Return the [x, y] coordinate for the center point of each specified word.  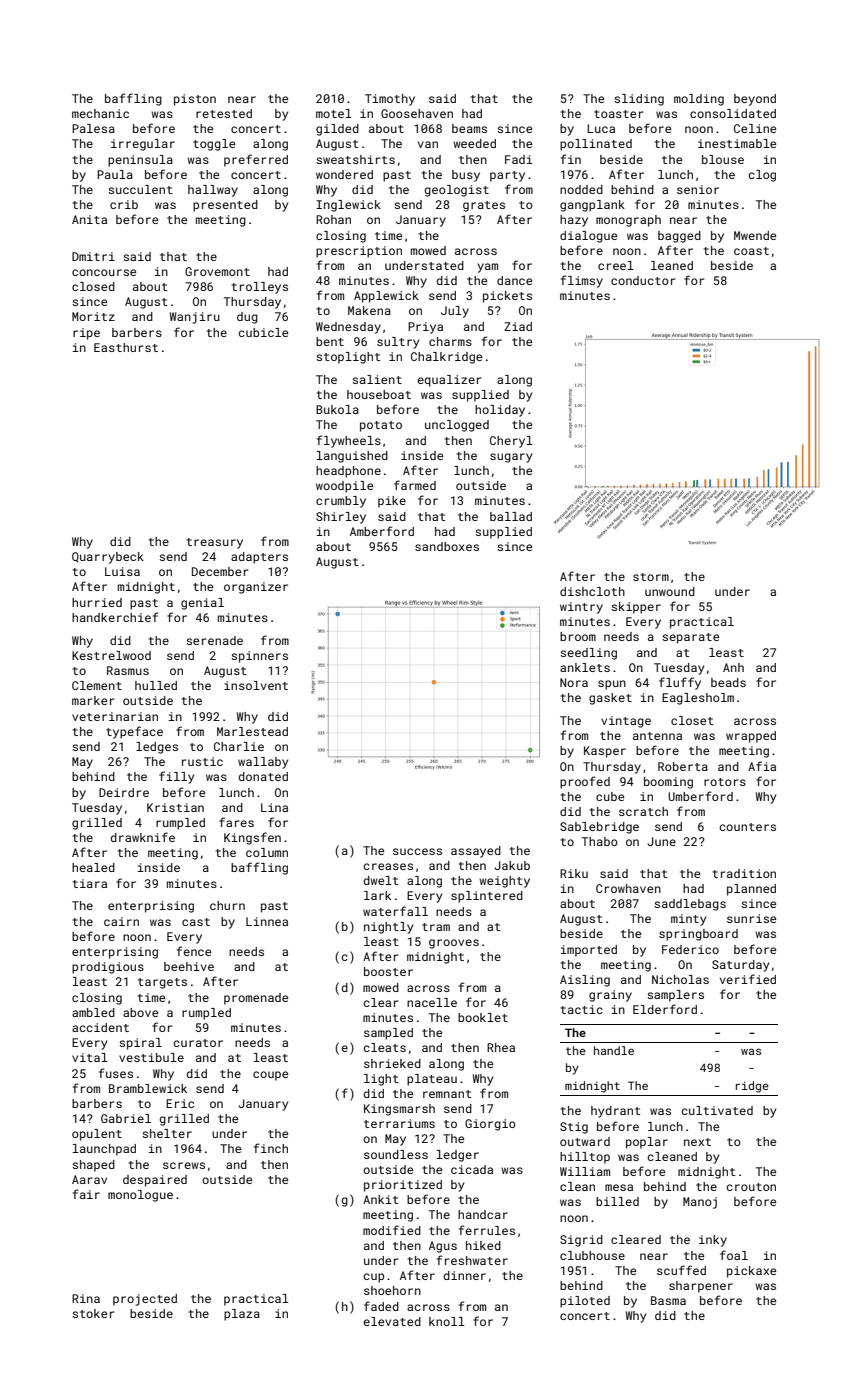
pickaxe [751, 1272]
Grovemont [217, 271]
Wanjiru [195, 318]
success [417, 851]
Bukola [337, 409]
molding [699, 100]
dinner [464, 1275]
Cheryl [511, 442]
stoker [93, 1313]
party [507, 176]
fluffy [680, 683]
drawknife [142, 837]
